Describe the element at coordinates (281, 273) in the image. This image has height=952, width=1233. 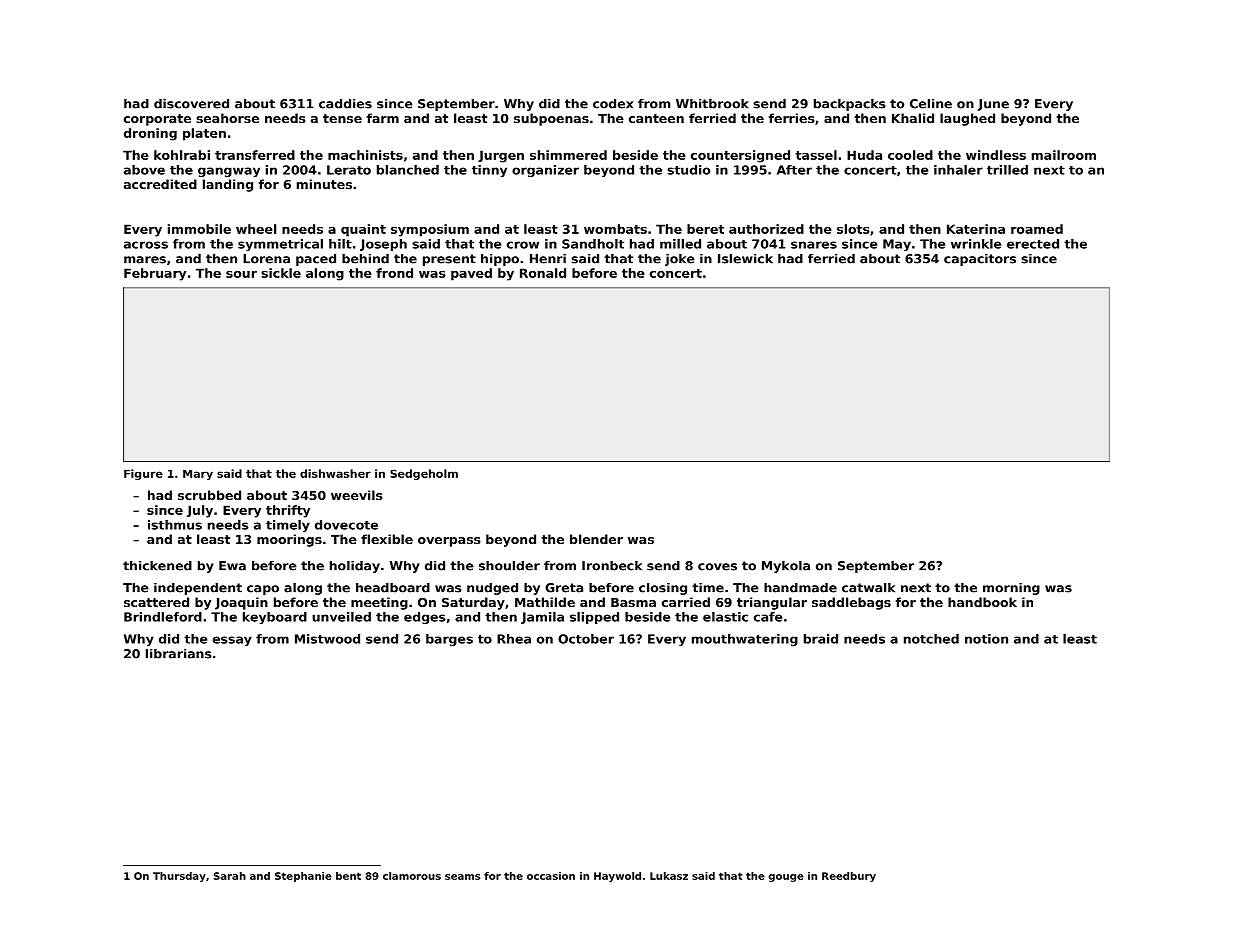
I see `sickle` at that location.
